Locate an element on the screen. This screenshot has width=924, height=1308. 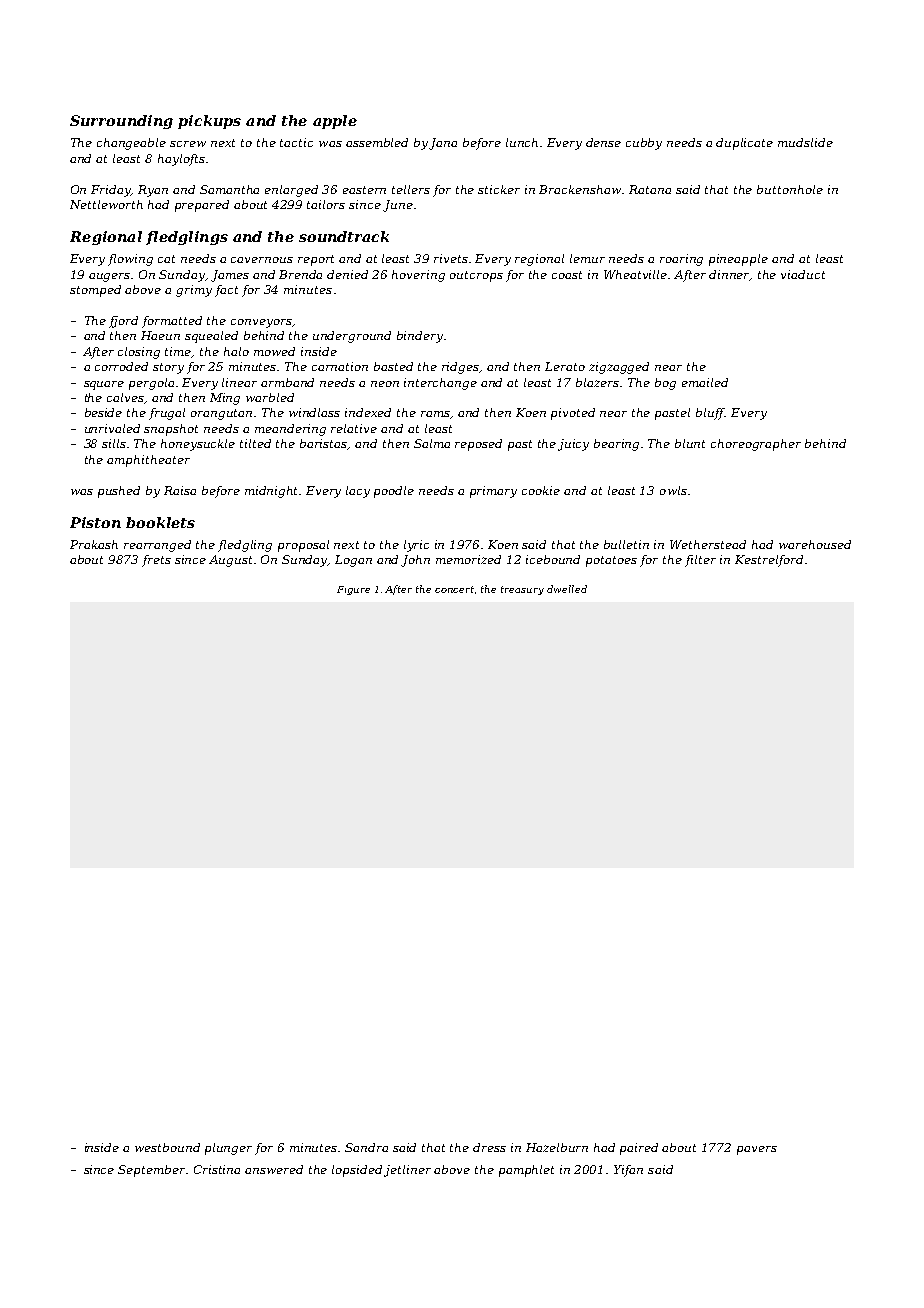
plunger is located at coordinates (228, 1149).
